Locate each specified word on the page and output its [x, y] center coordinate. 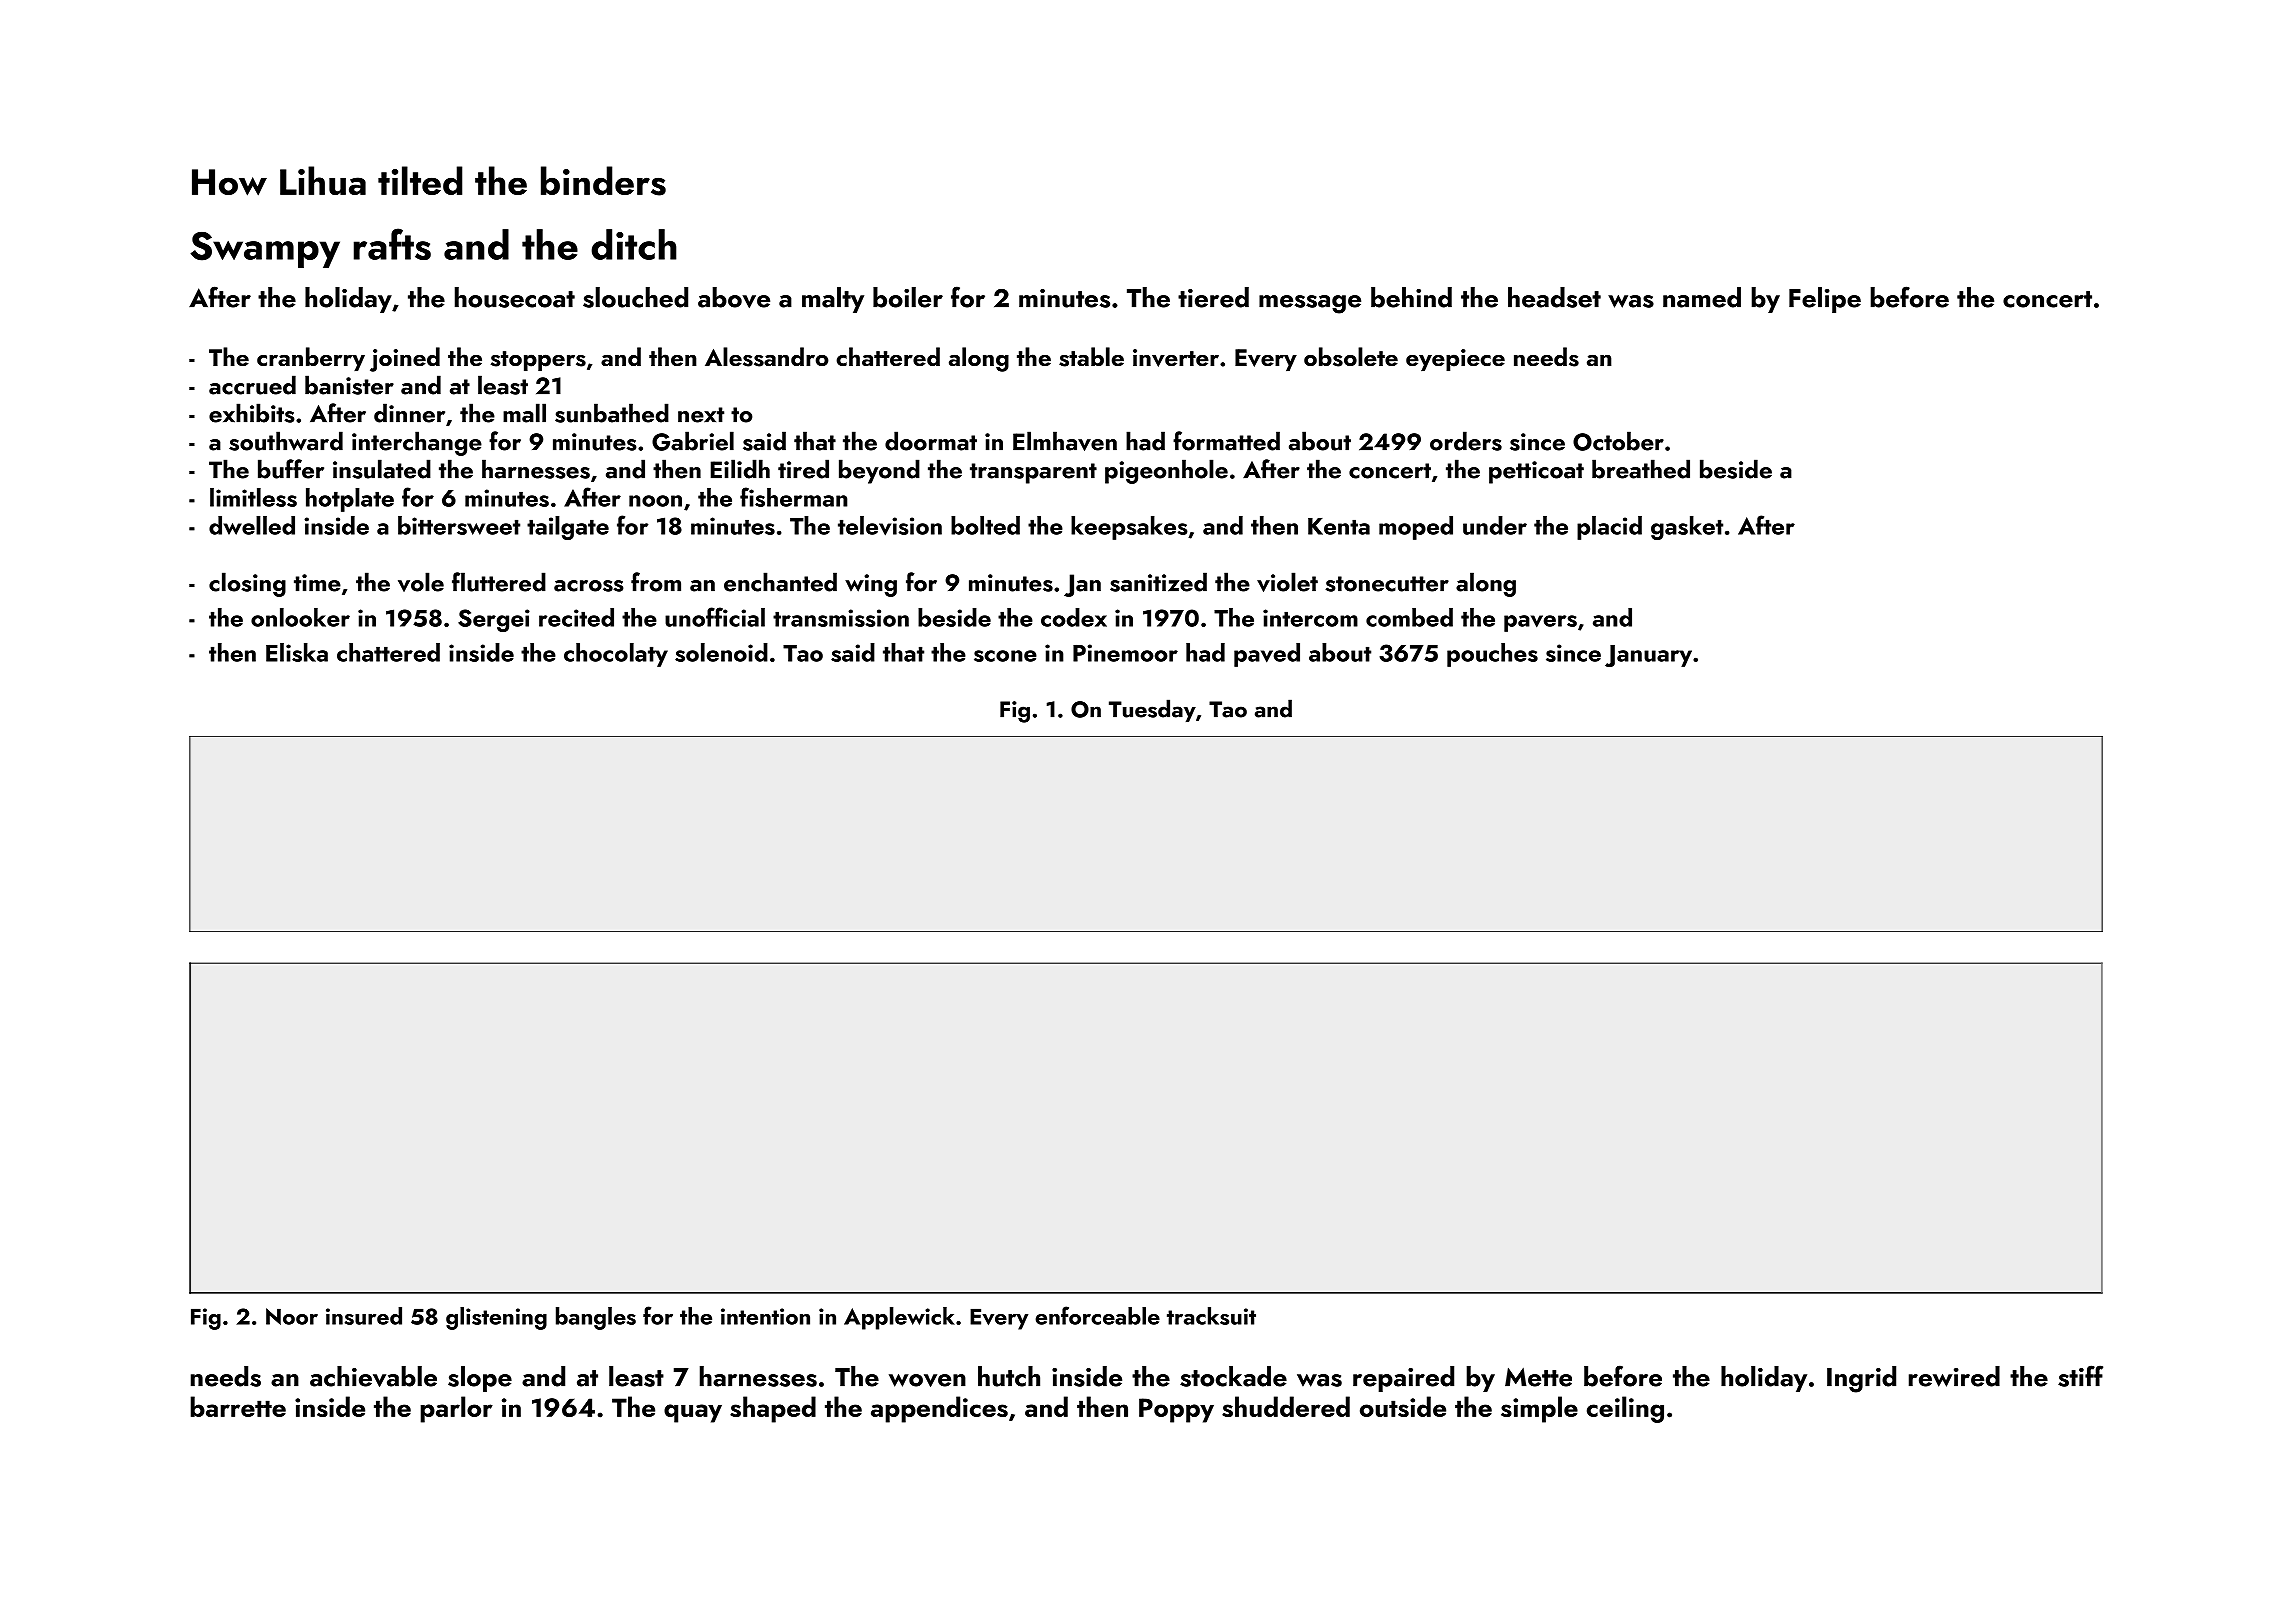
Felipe [1825, 300]
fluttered [499, 582]
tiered [1213, 297]
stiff [2080, 1376]
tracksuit [1211, 1316]
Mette [1538, 1377]
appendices [939, 1409]
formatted [1226, 441]
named [1702, 297]
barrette [238, 1406]
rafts [392, 244]
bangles [596, 1318]
